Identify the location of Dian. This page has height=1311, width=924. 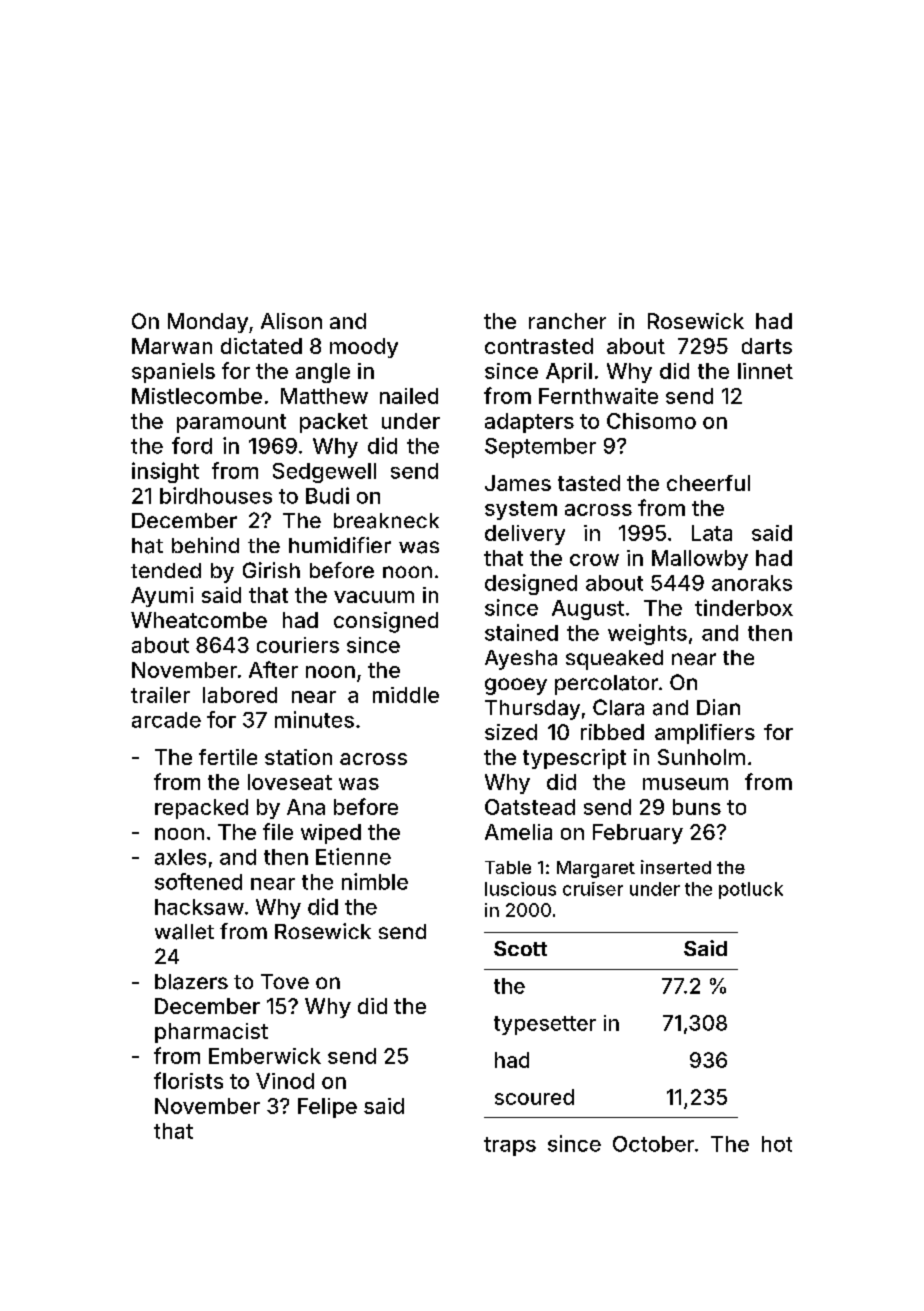
(718, 707).
